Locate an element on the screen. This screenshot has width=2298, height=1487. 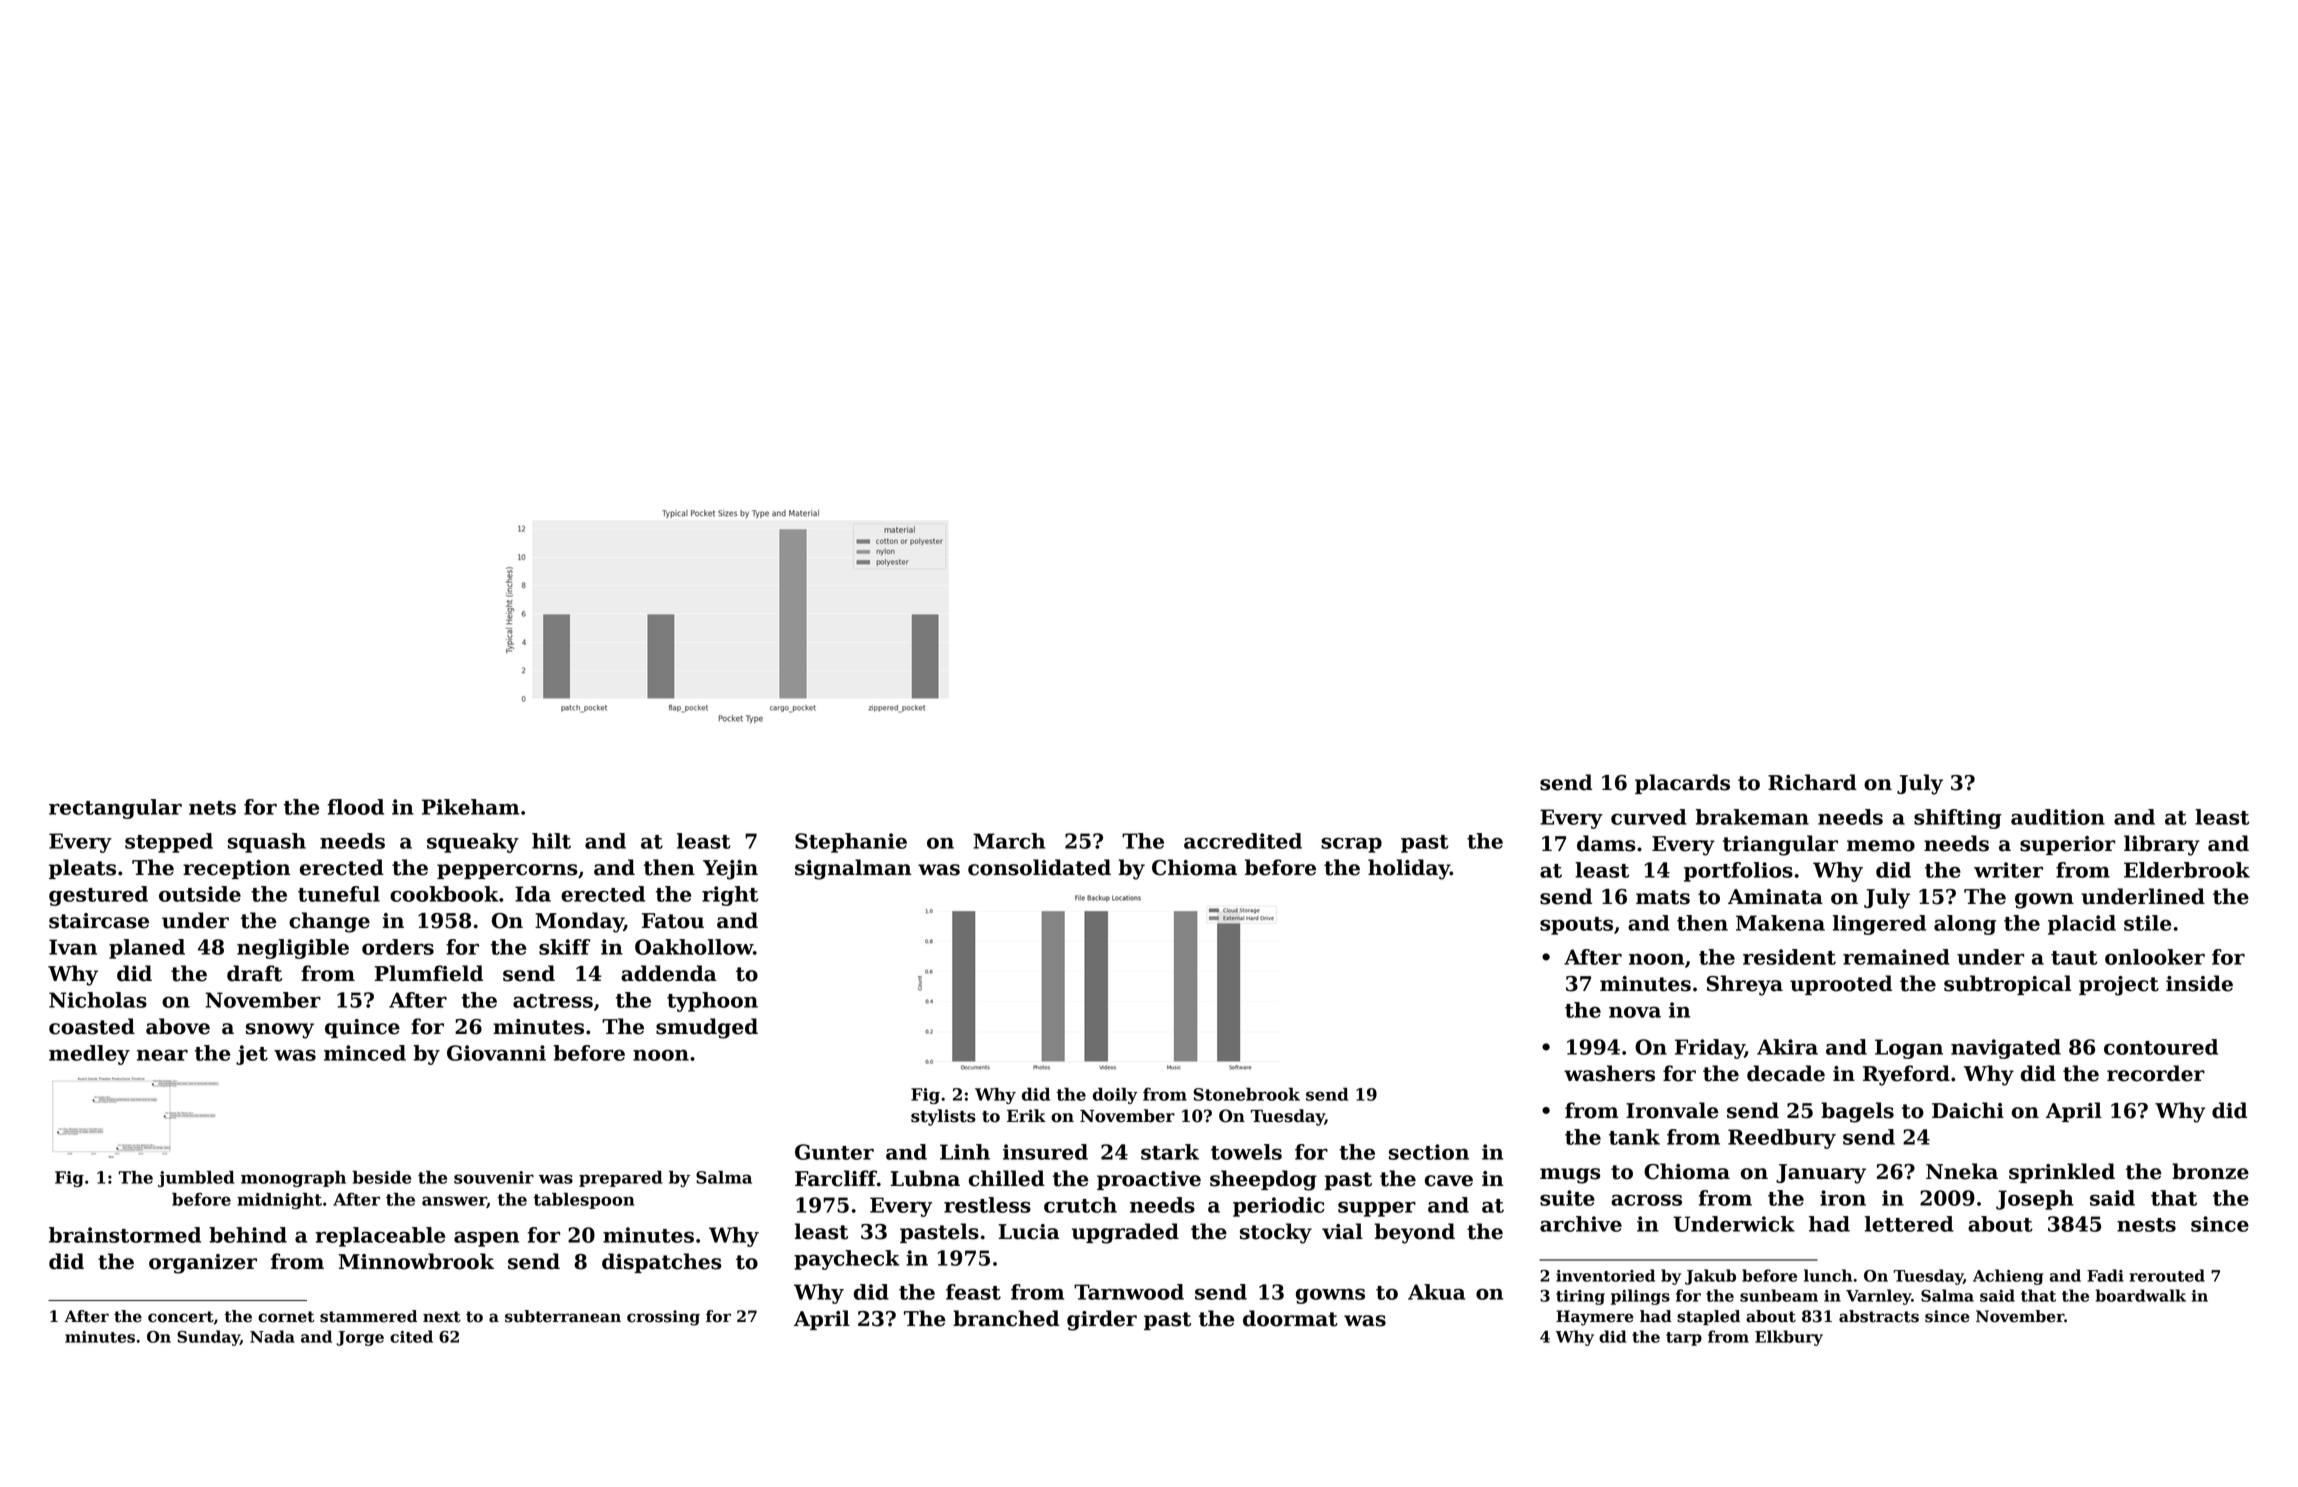
upgraded is located at coordinates (1125, 1233).
